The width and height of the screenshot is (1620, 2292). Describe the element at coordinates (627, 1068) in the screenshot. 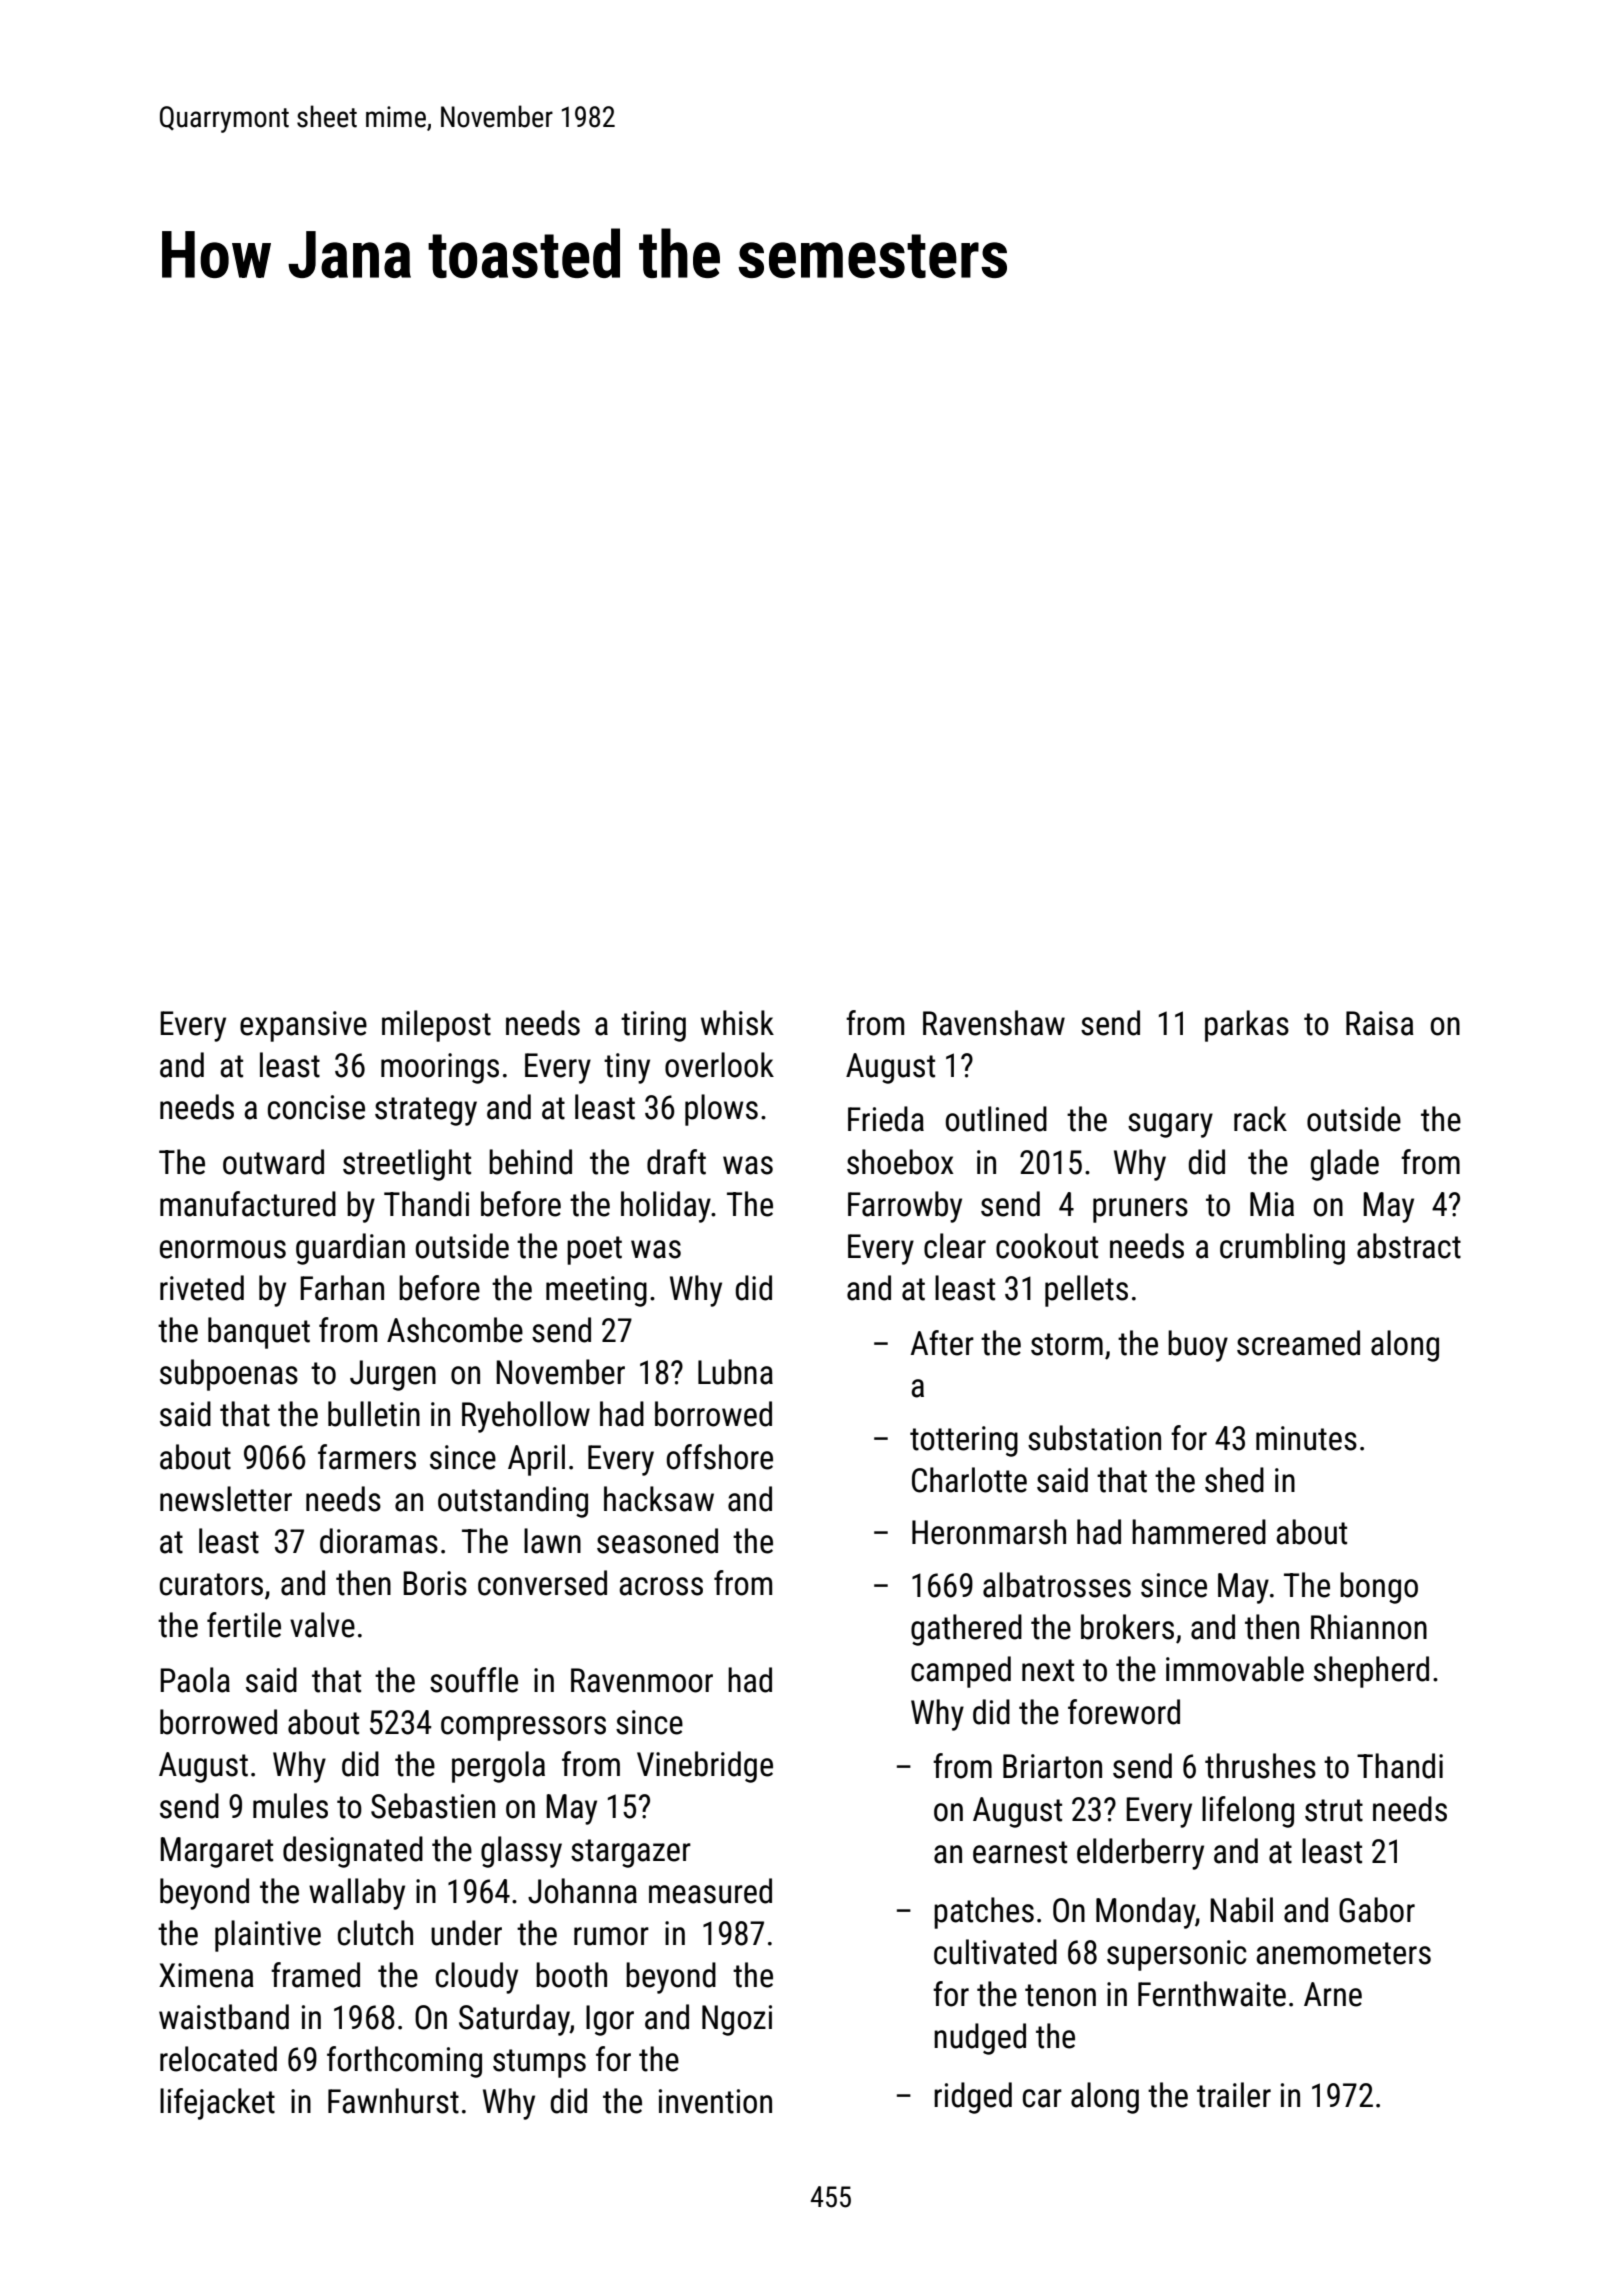

I see `tiny` at that location.
